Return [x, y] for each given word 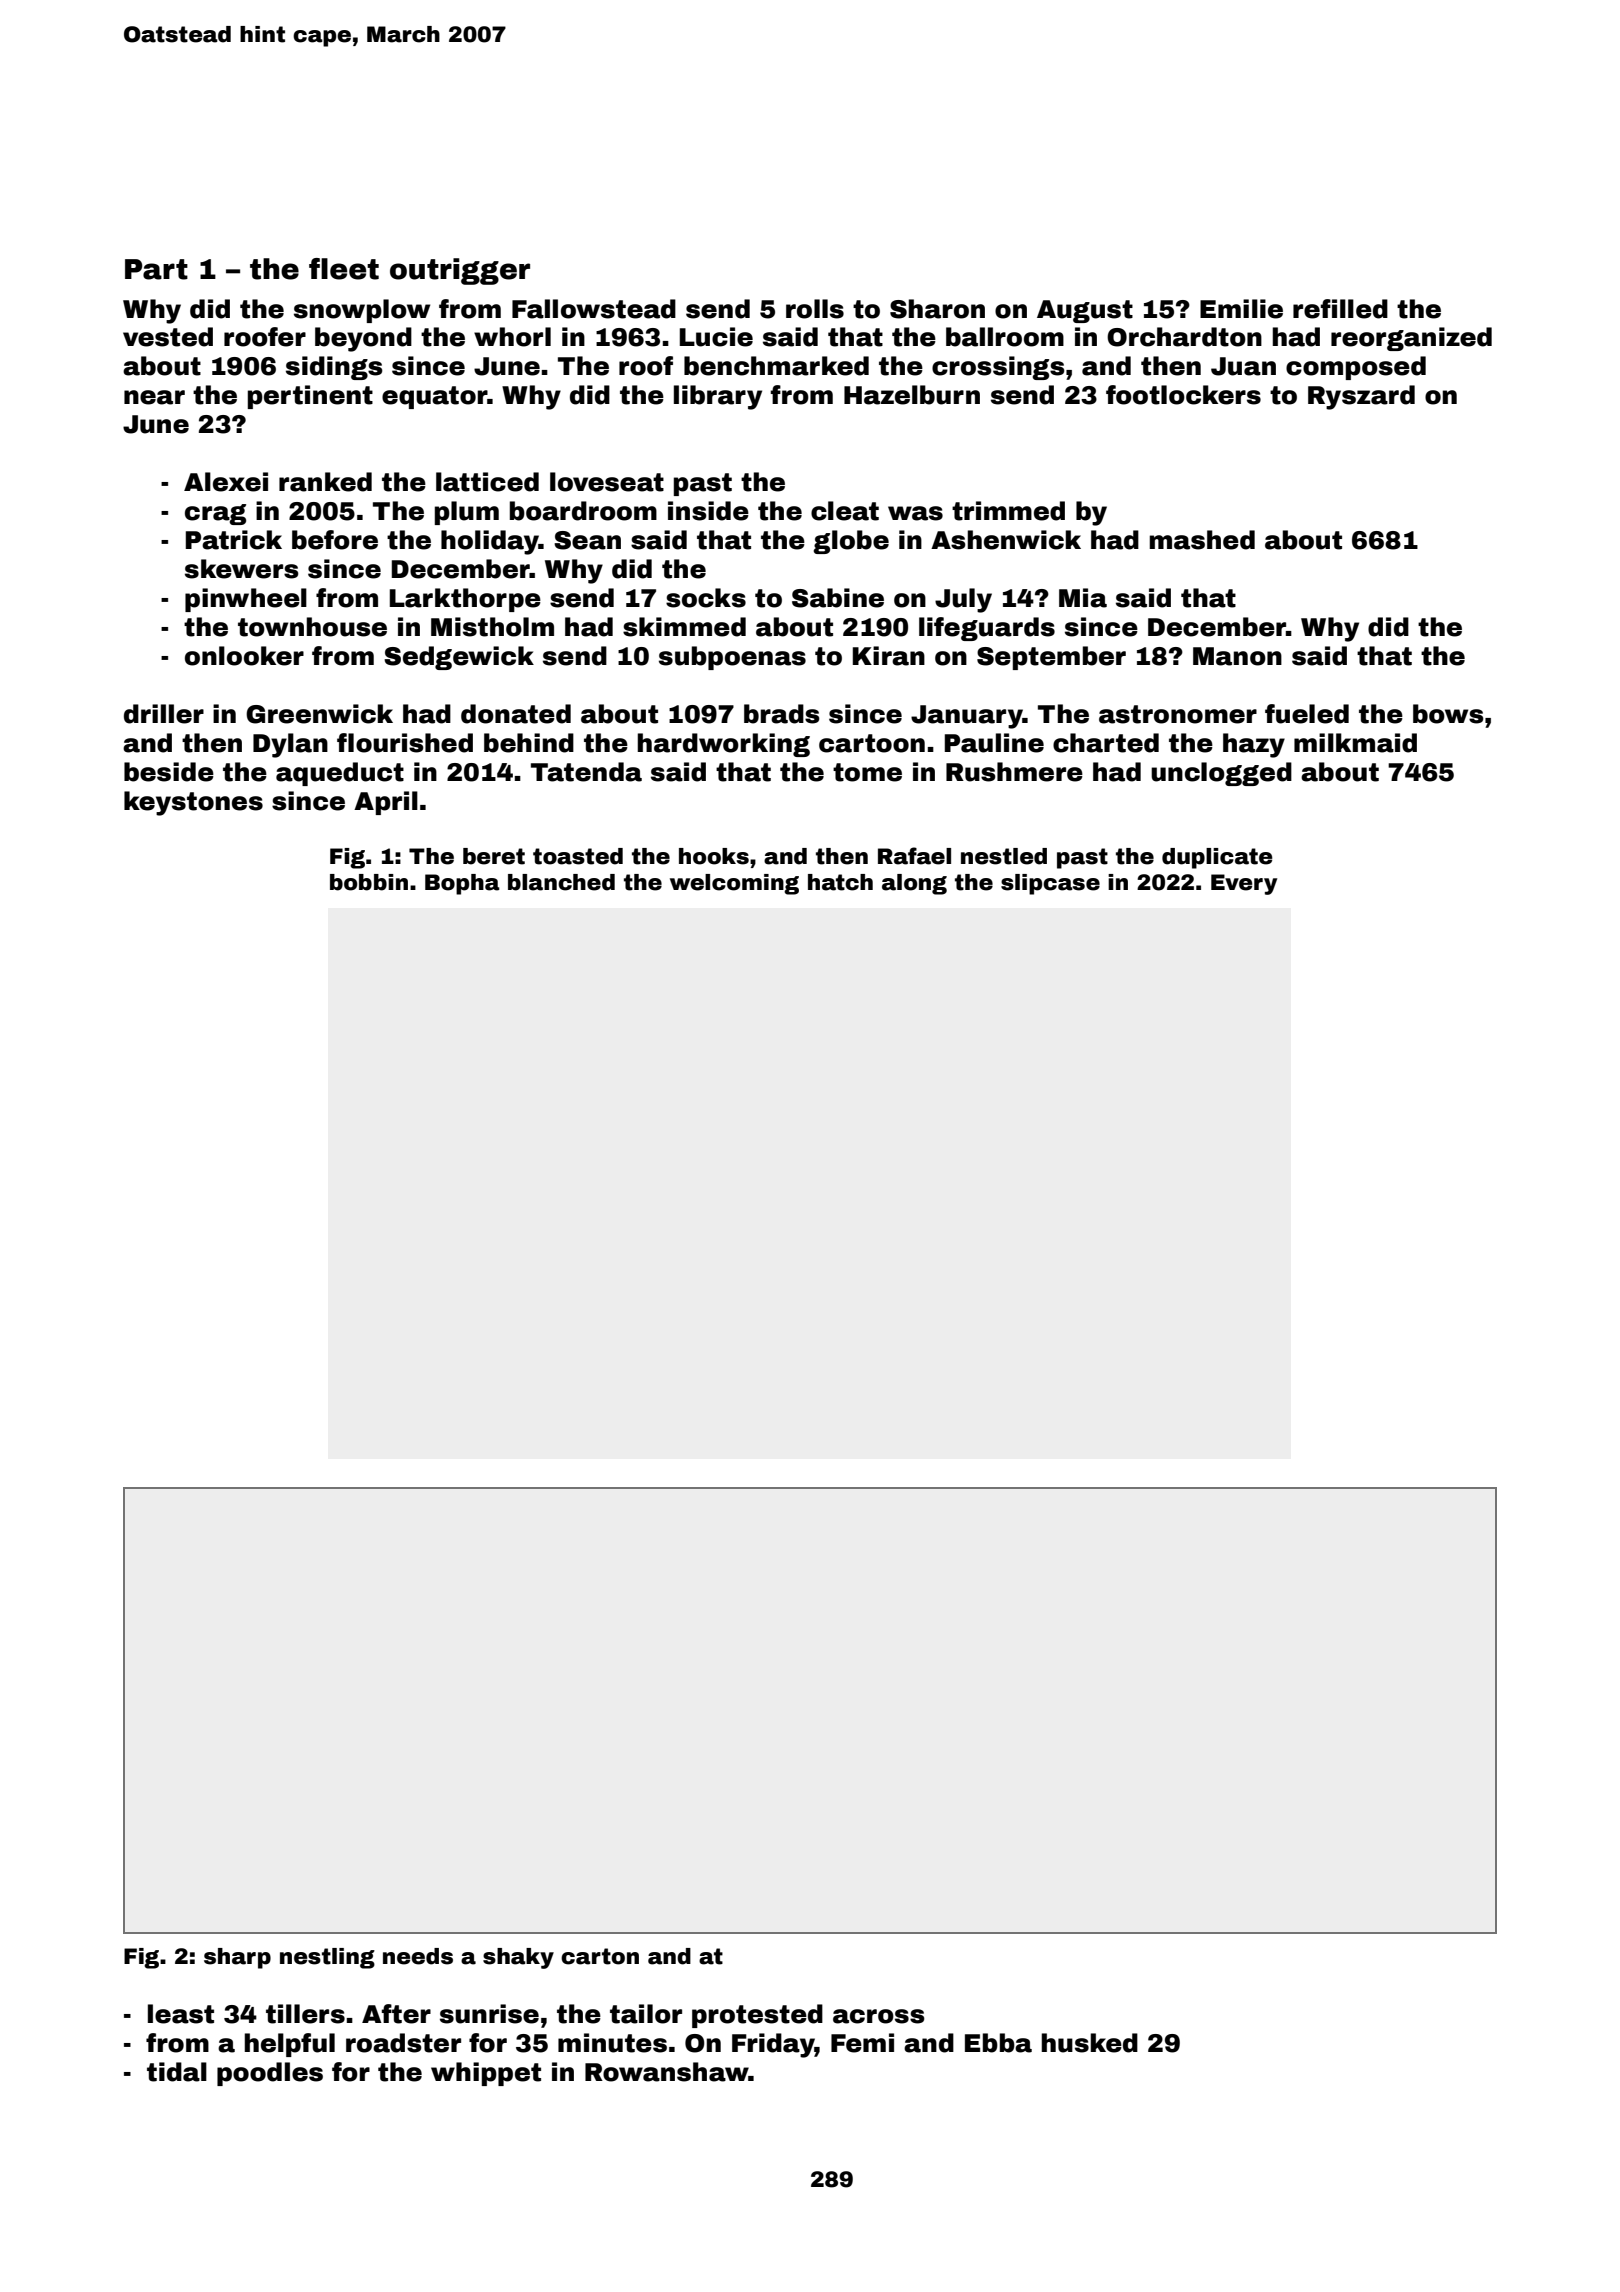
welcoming [734, 884]
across [879, 2016]
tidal [177, 2072]
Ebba [998, 2043]
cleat [845, 511]
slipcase [1050, 884]
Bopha [462, 884]
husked [1089, 2043]
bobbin [369, 882]
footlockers [1183, 395]
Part [156, 269]
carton [600, 1956]
